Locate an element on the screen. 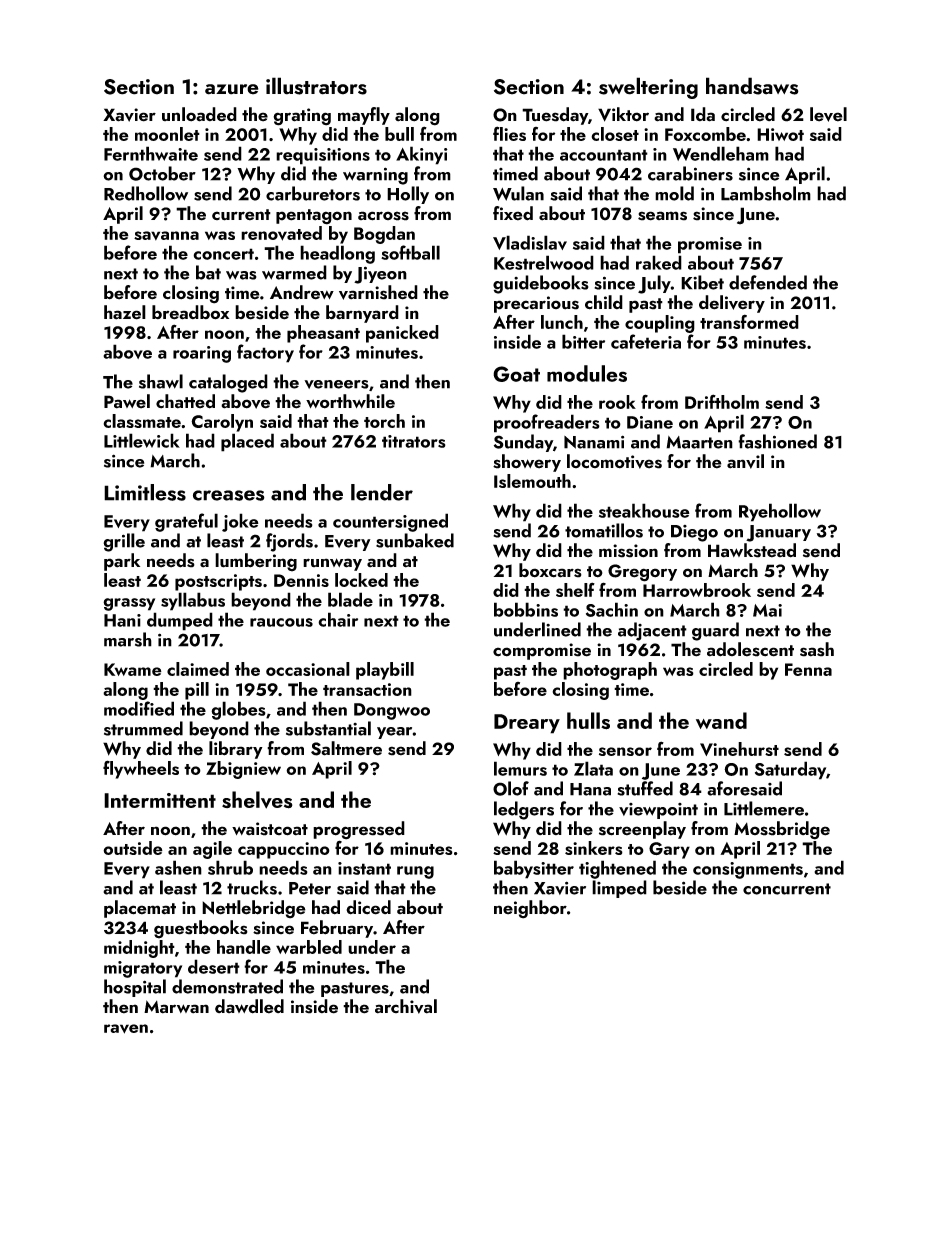  Redhollow is located at coordinates (146, 193).
